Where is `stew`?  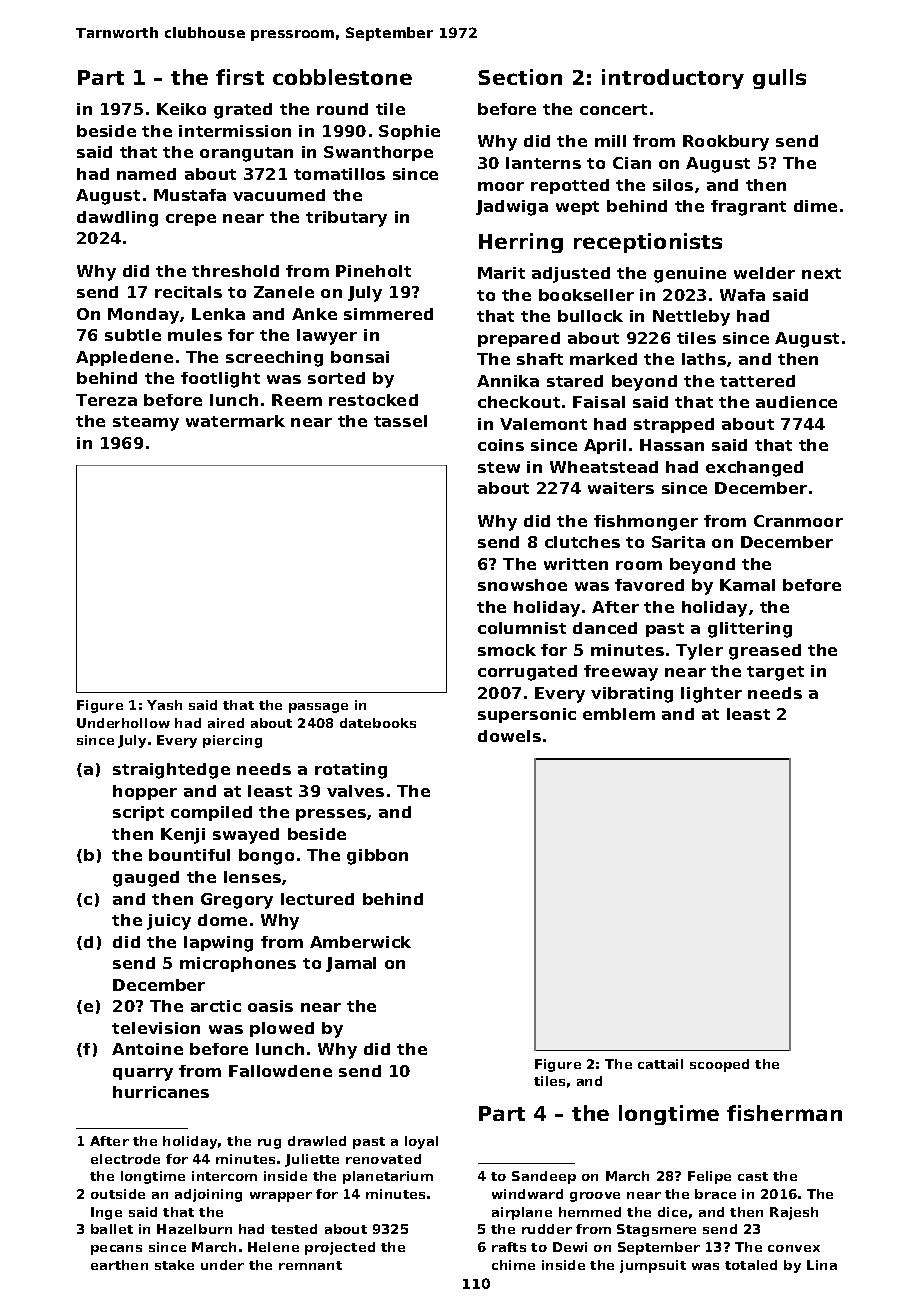
stew is located at coordinates (499, 467).
